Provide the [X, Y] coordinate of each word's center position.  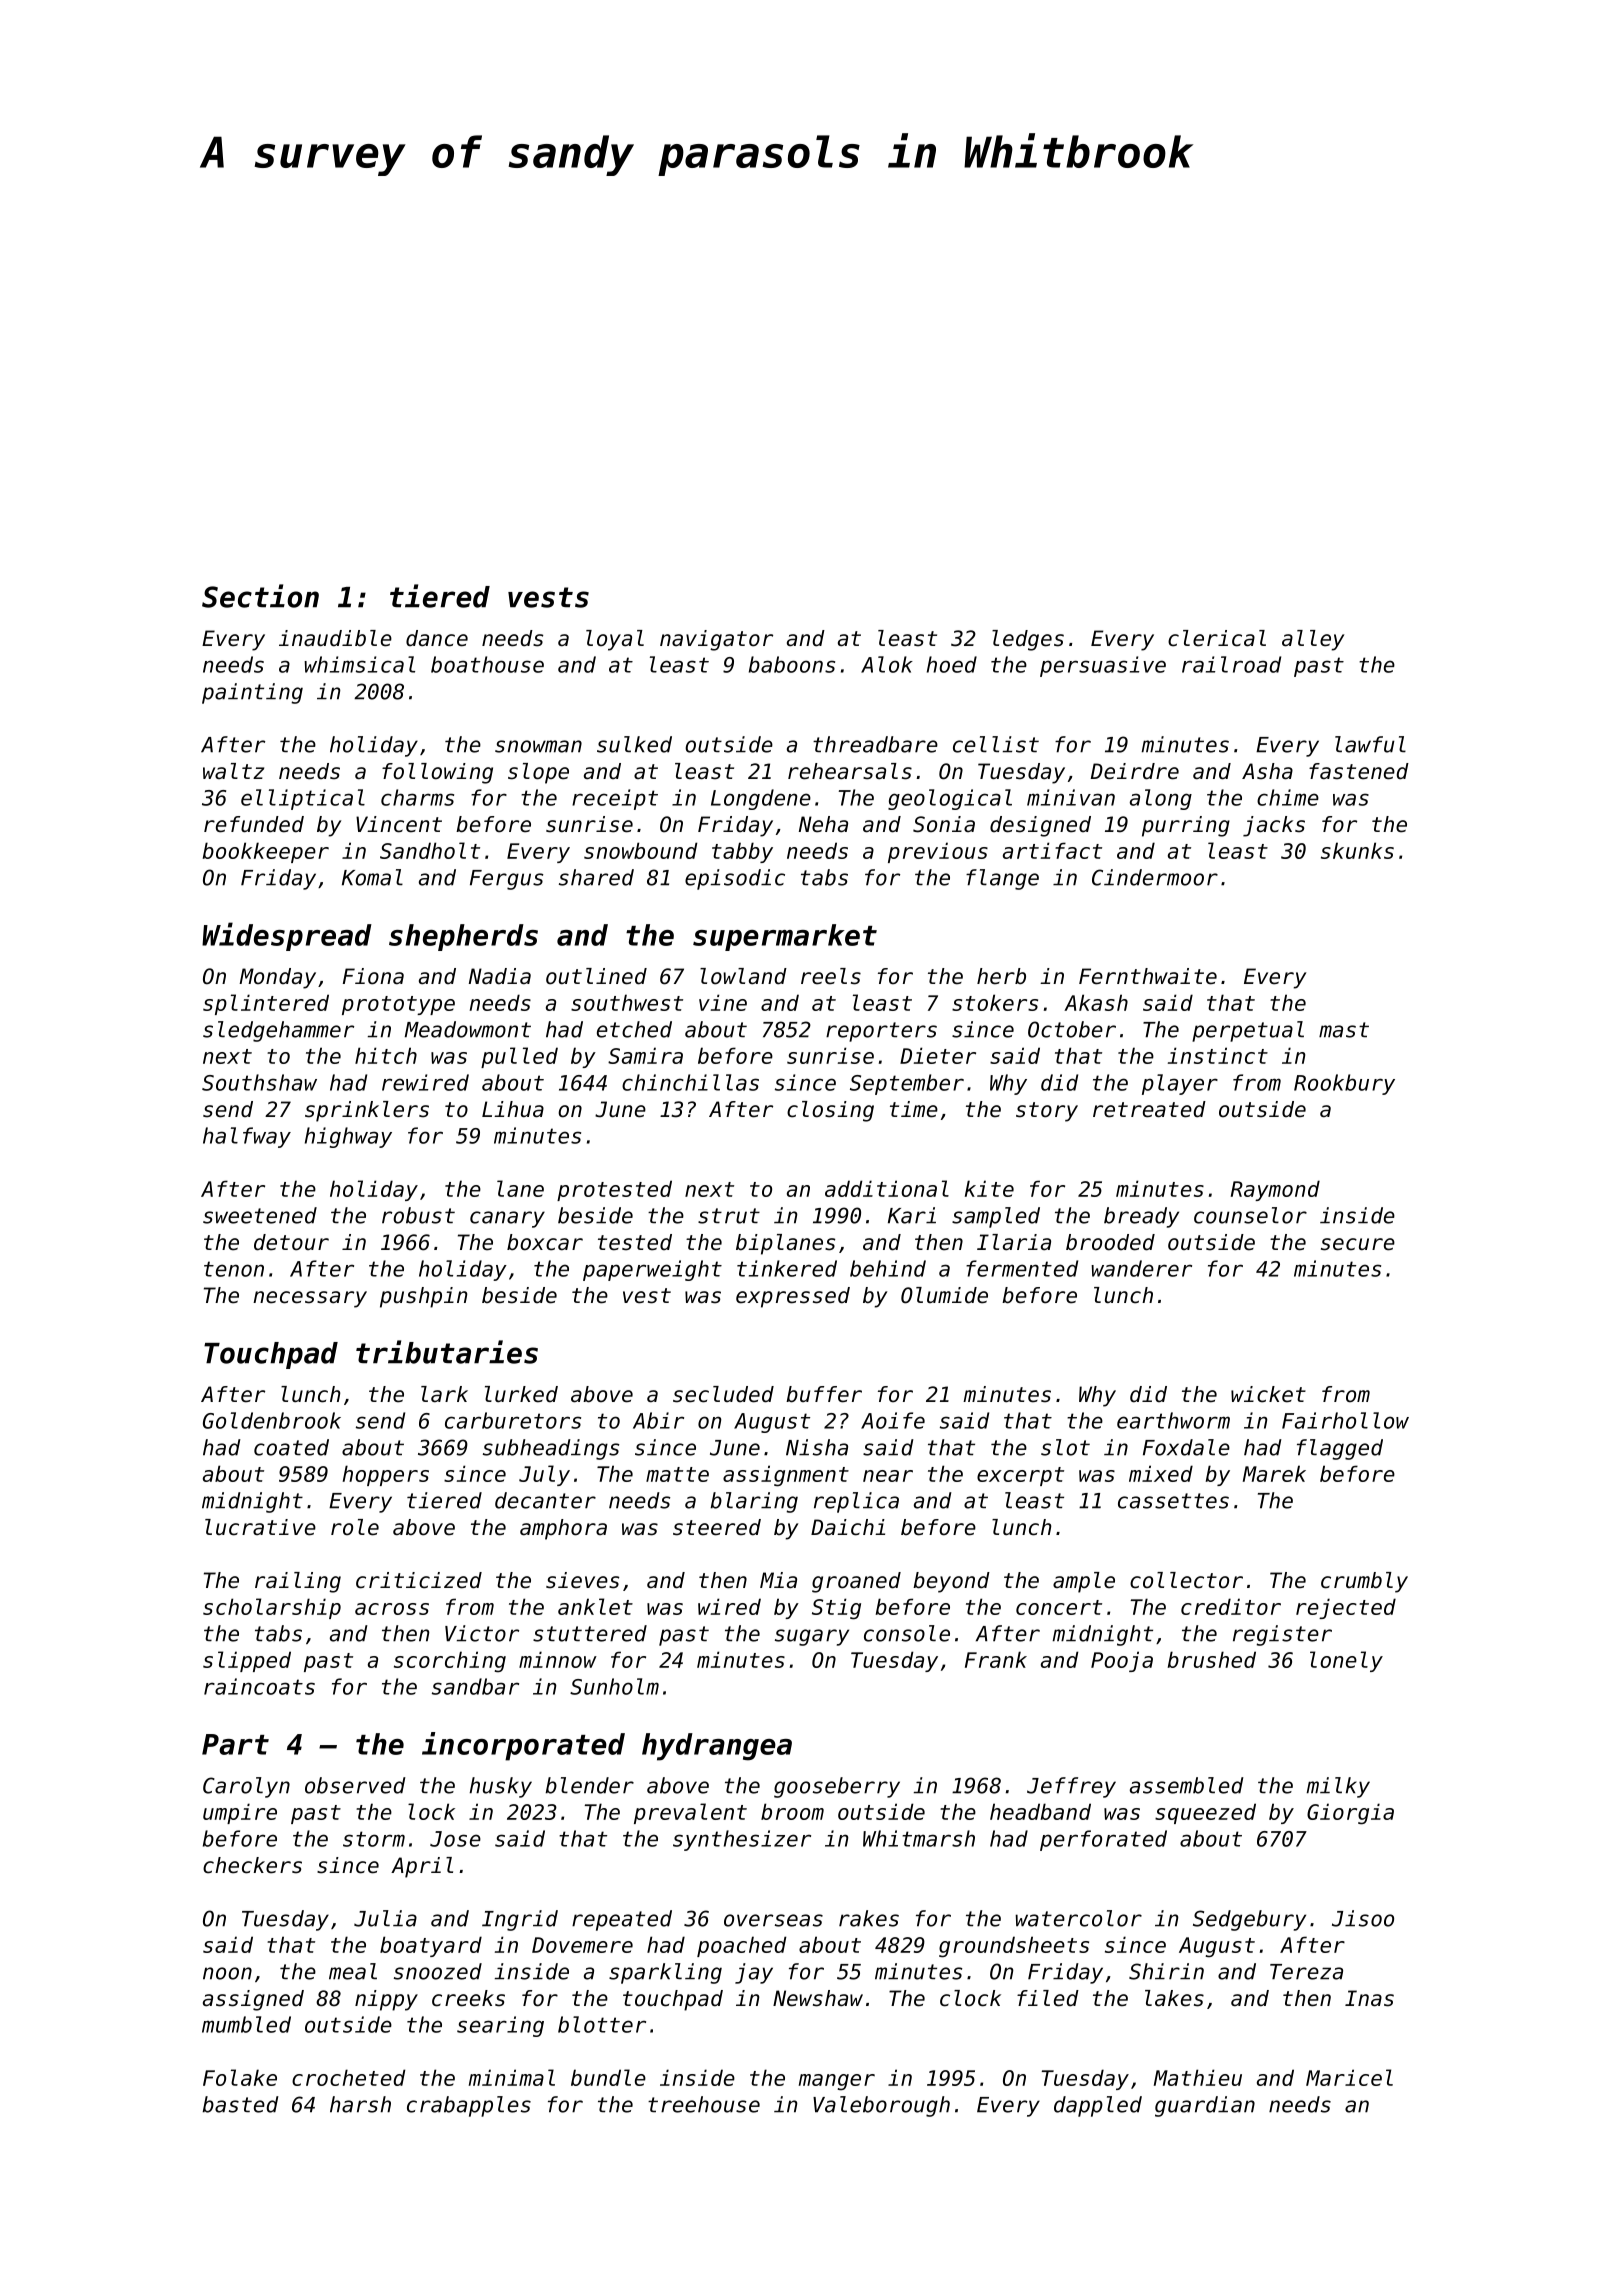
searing [500, 2026]
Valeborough [881, 2106]
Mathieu [1198, 2077]
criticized [419, 1580]
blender [590, 1785]
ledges [1028, 640]
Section [260, 596]
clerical [1217, 638]
